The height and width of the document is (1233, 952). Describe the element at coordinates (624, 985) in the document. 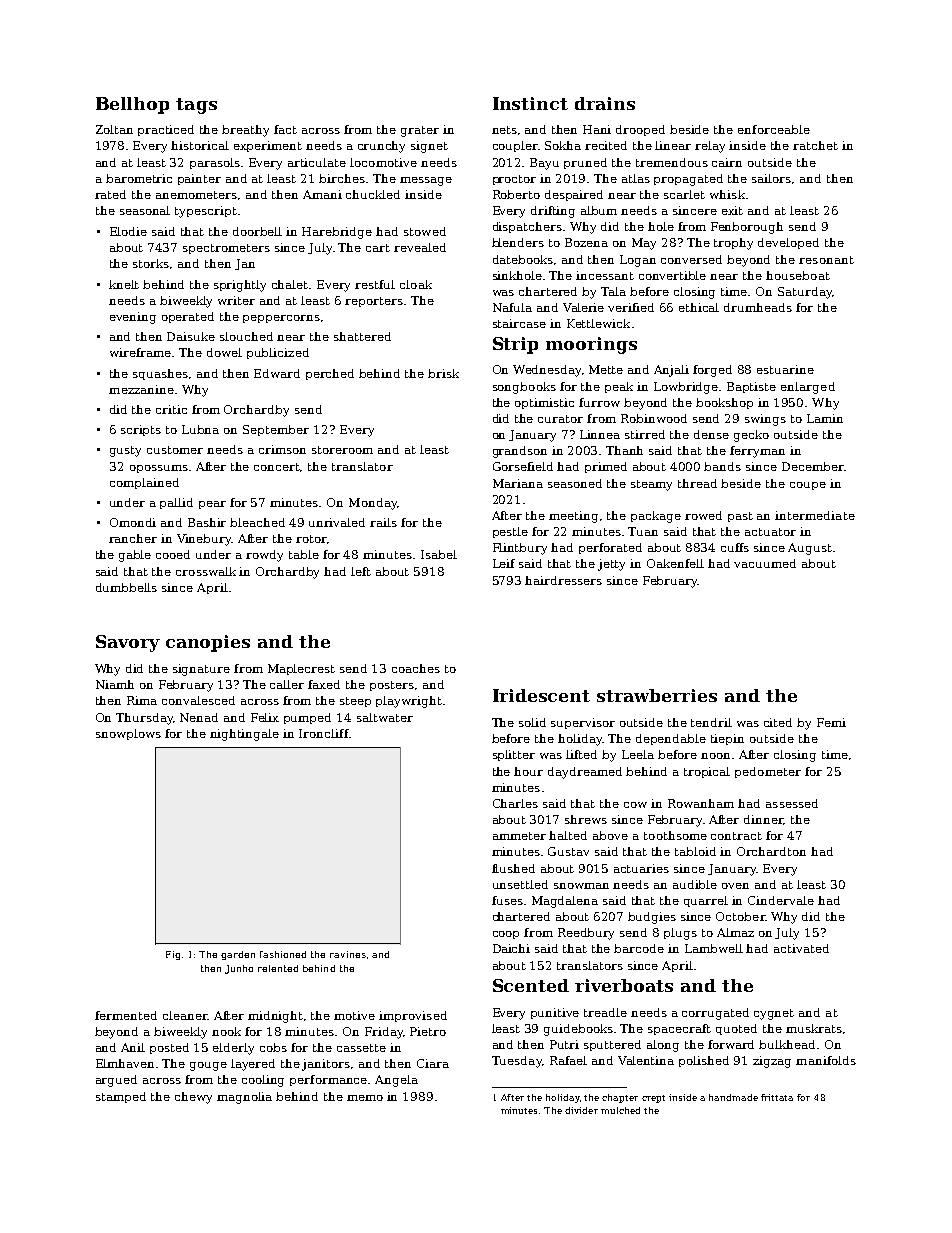

I see `riverboats` at that location.
